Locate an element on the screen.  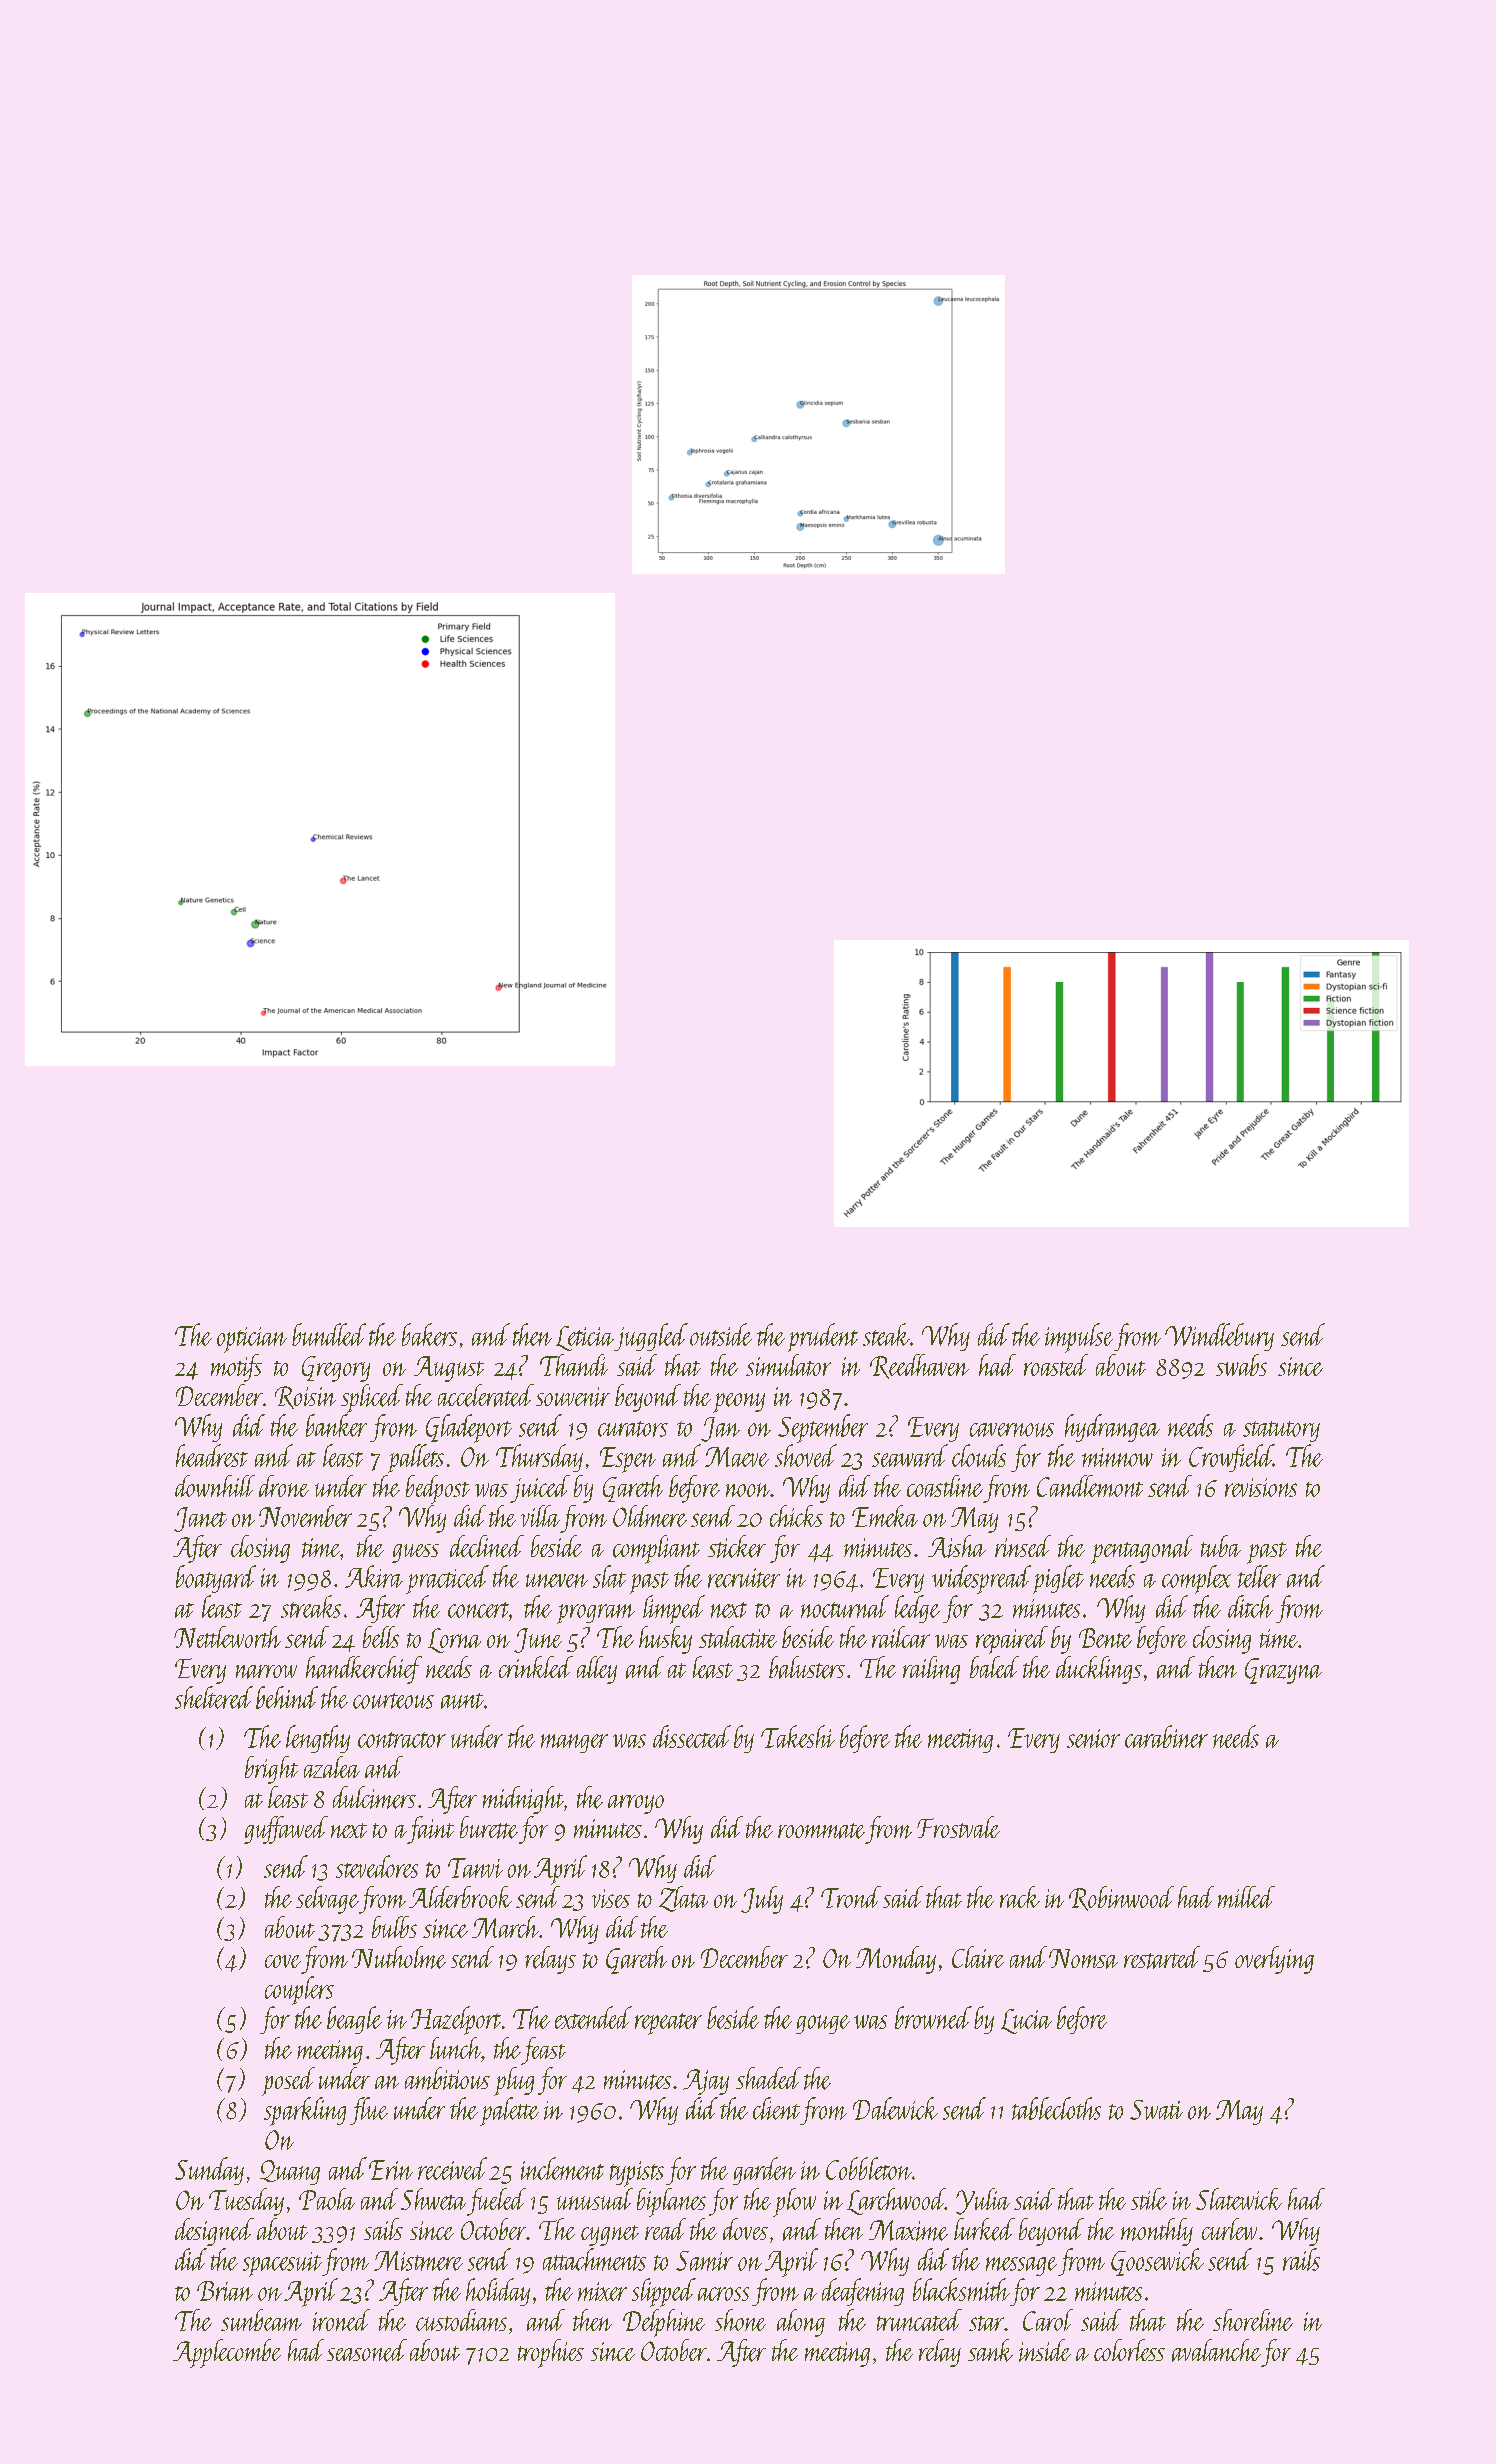
arroyo is located at coordinates (636, 1804).
